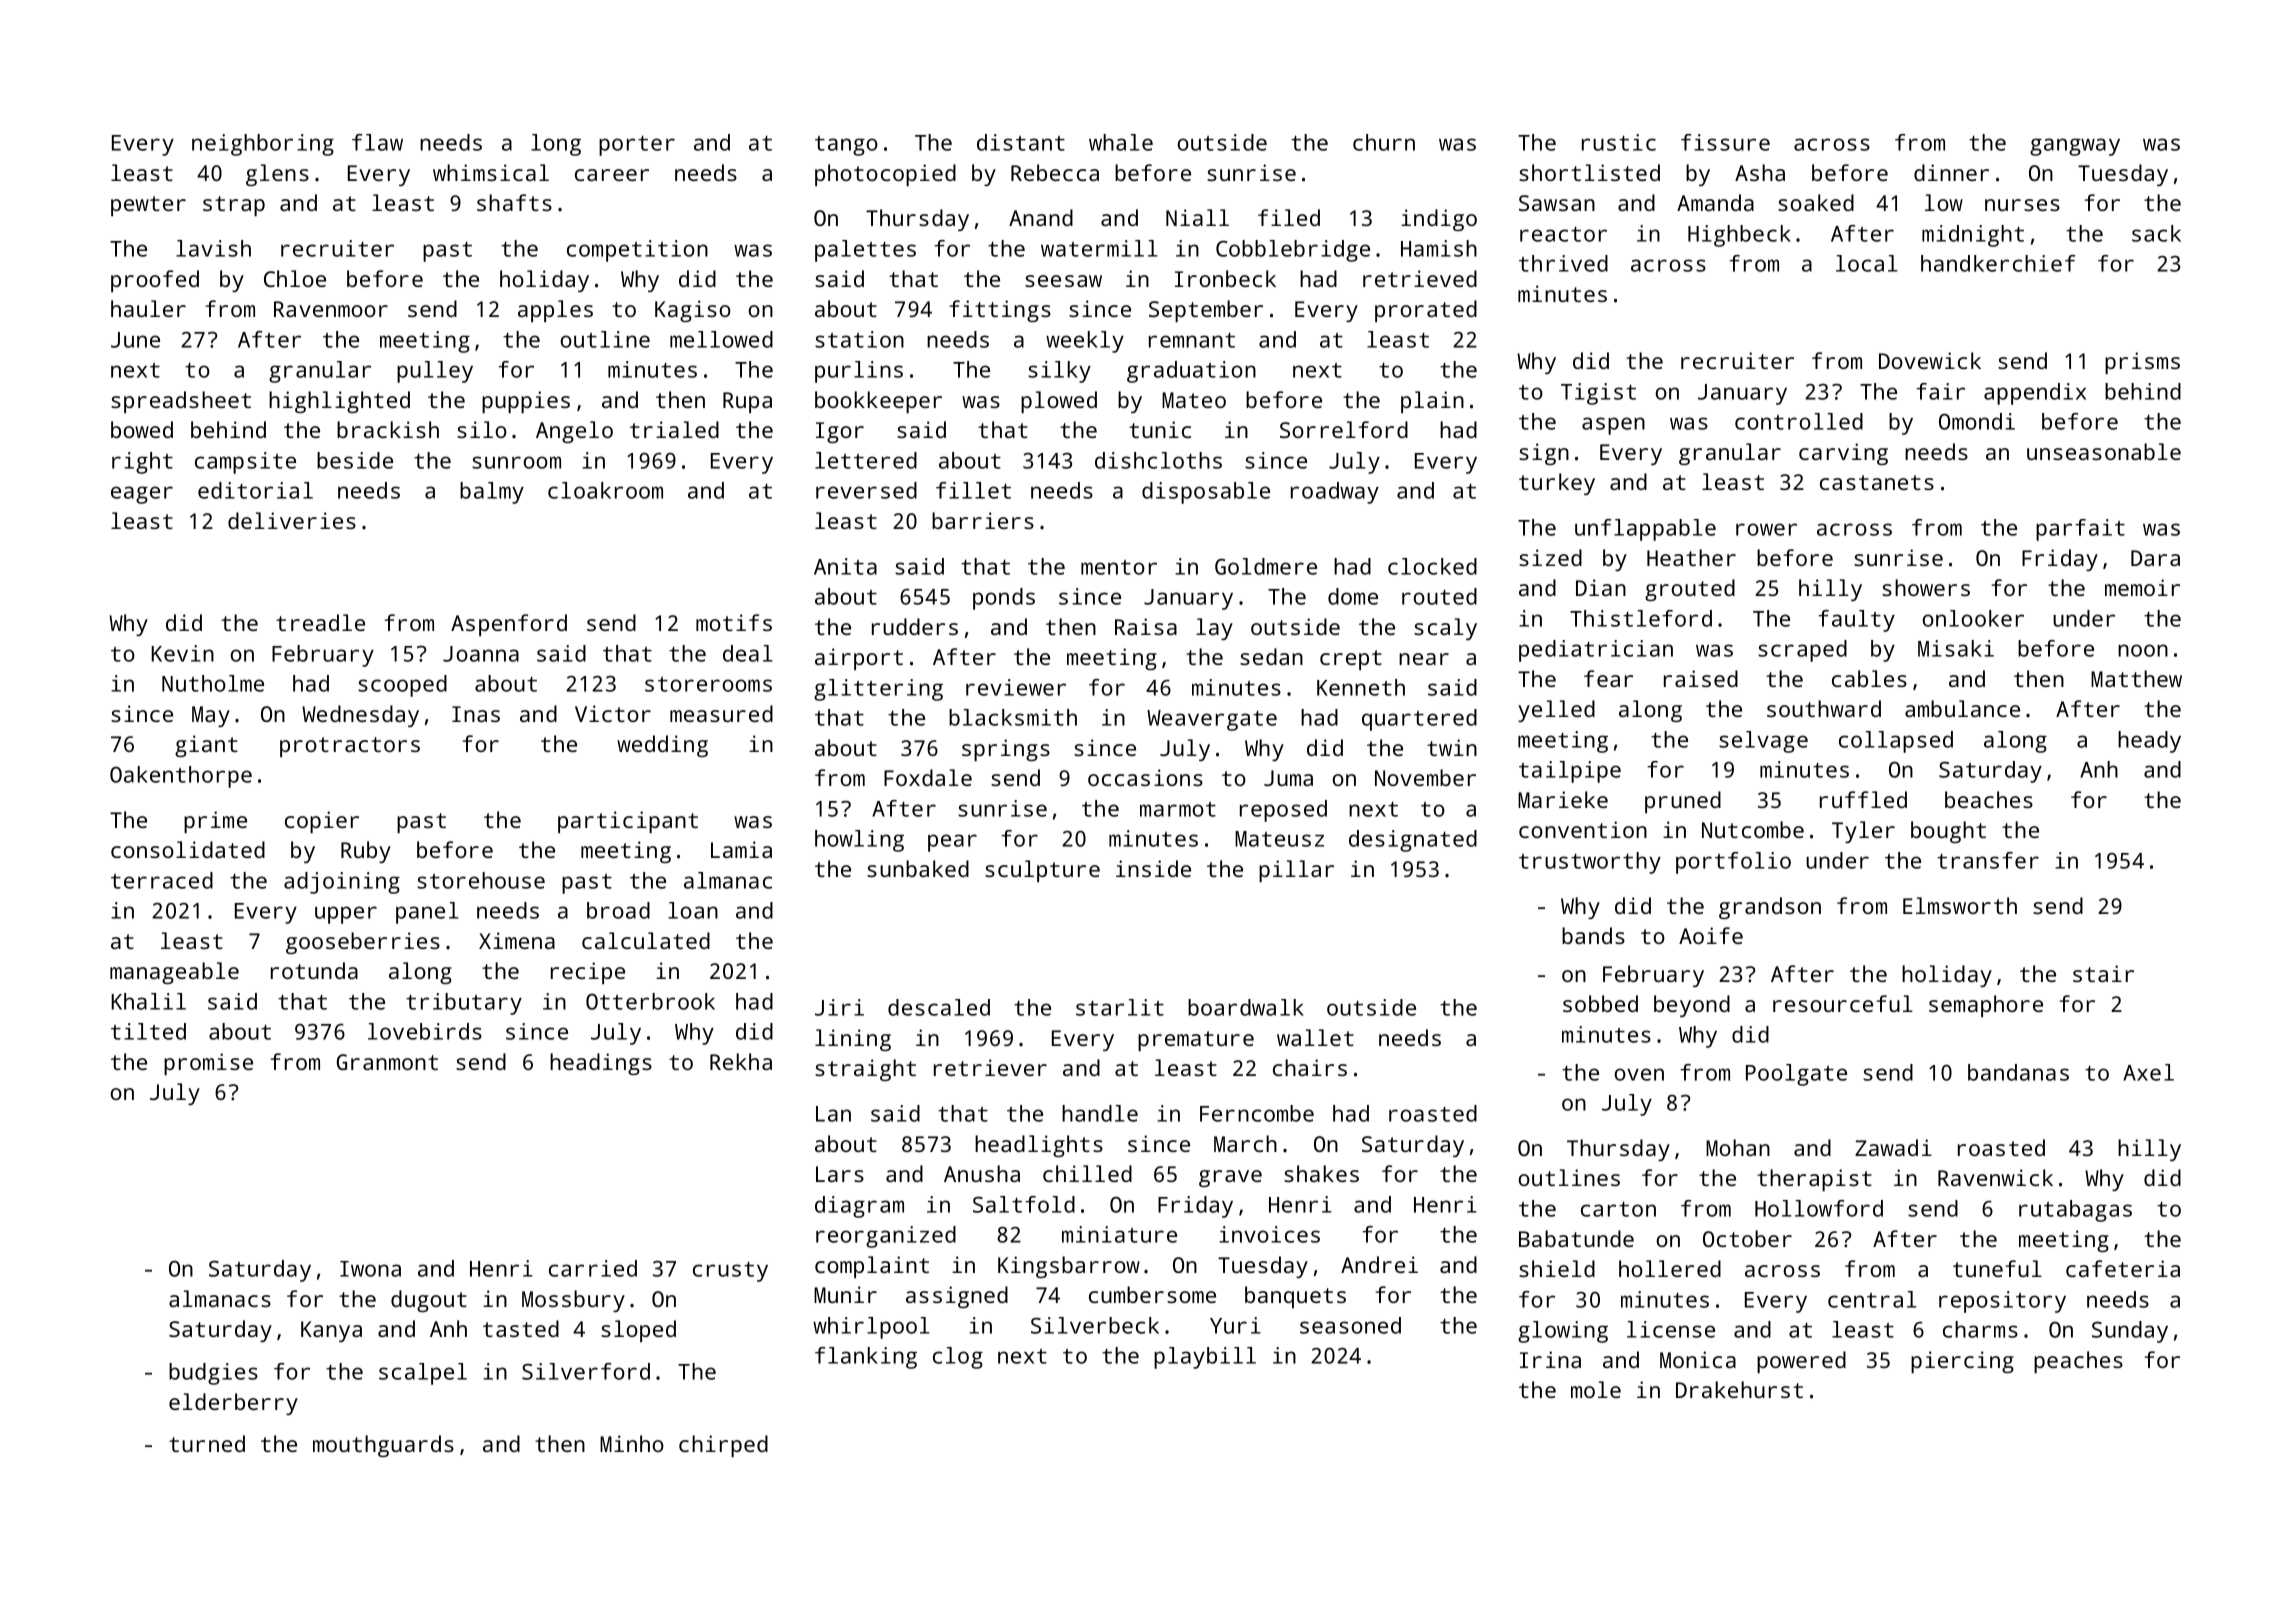 This page has height=1620, width=2292. Describe the element at coordinates (402, 686) in the page. I see `scooped` at that location.
